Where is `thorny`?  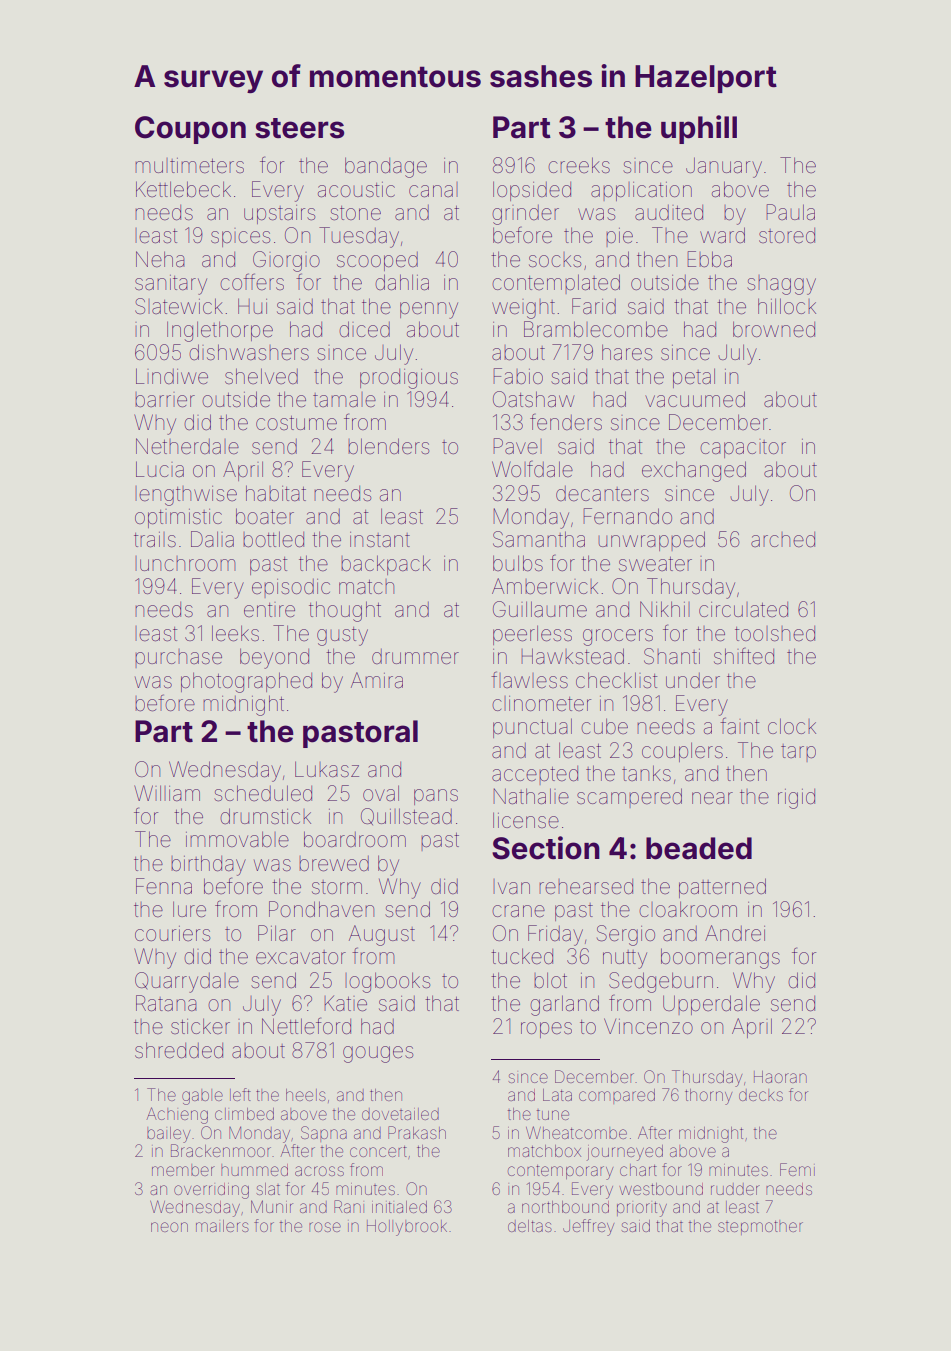
thorny is located at coordinates (708, 1097).
